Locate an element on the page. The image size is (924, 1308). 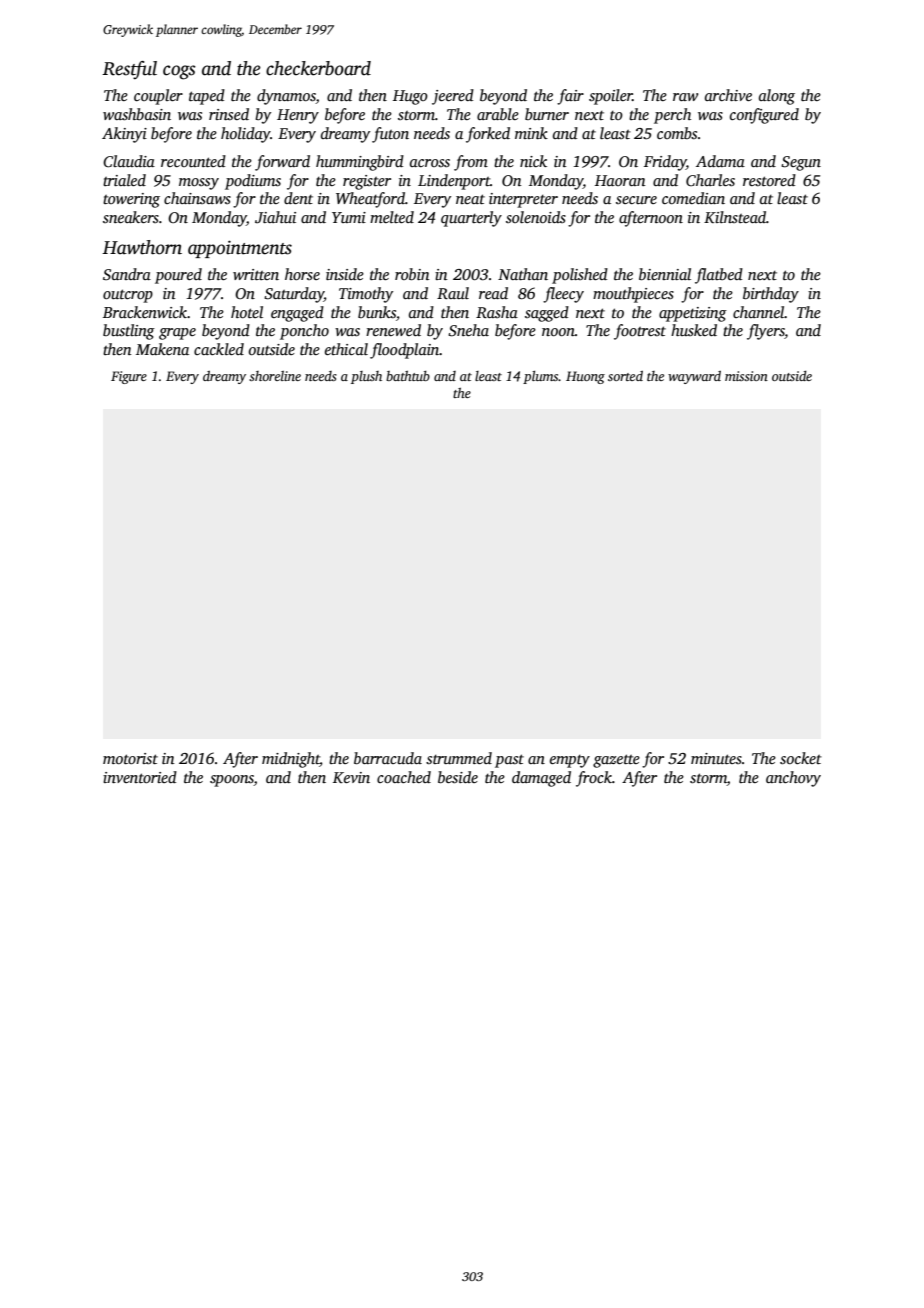
motorist is located at coordinates (130, 759).
